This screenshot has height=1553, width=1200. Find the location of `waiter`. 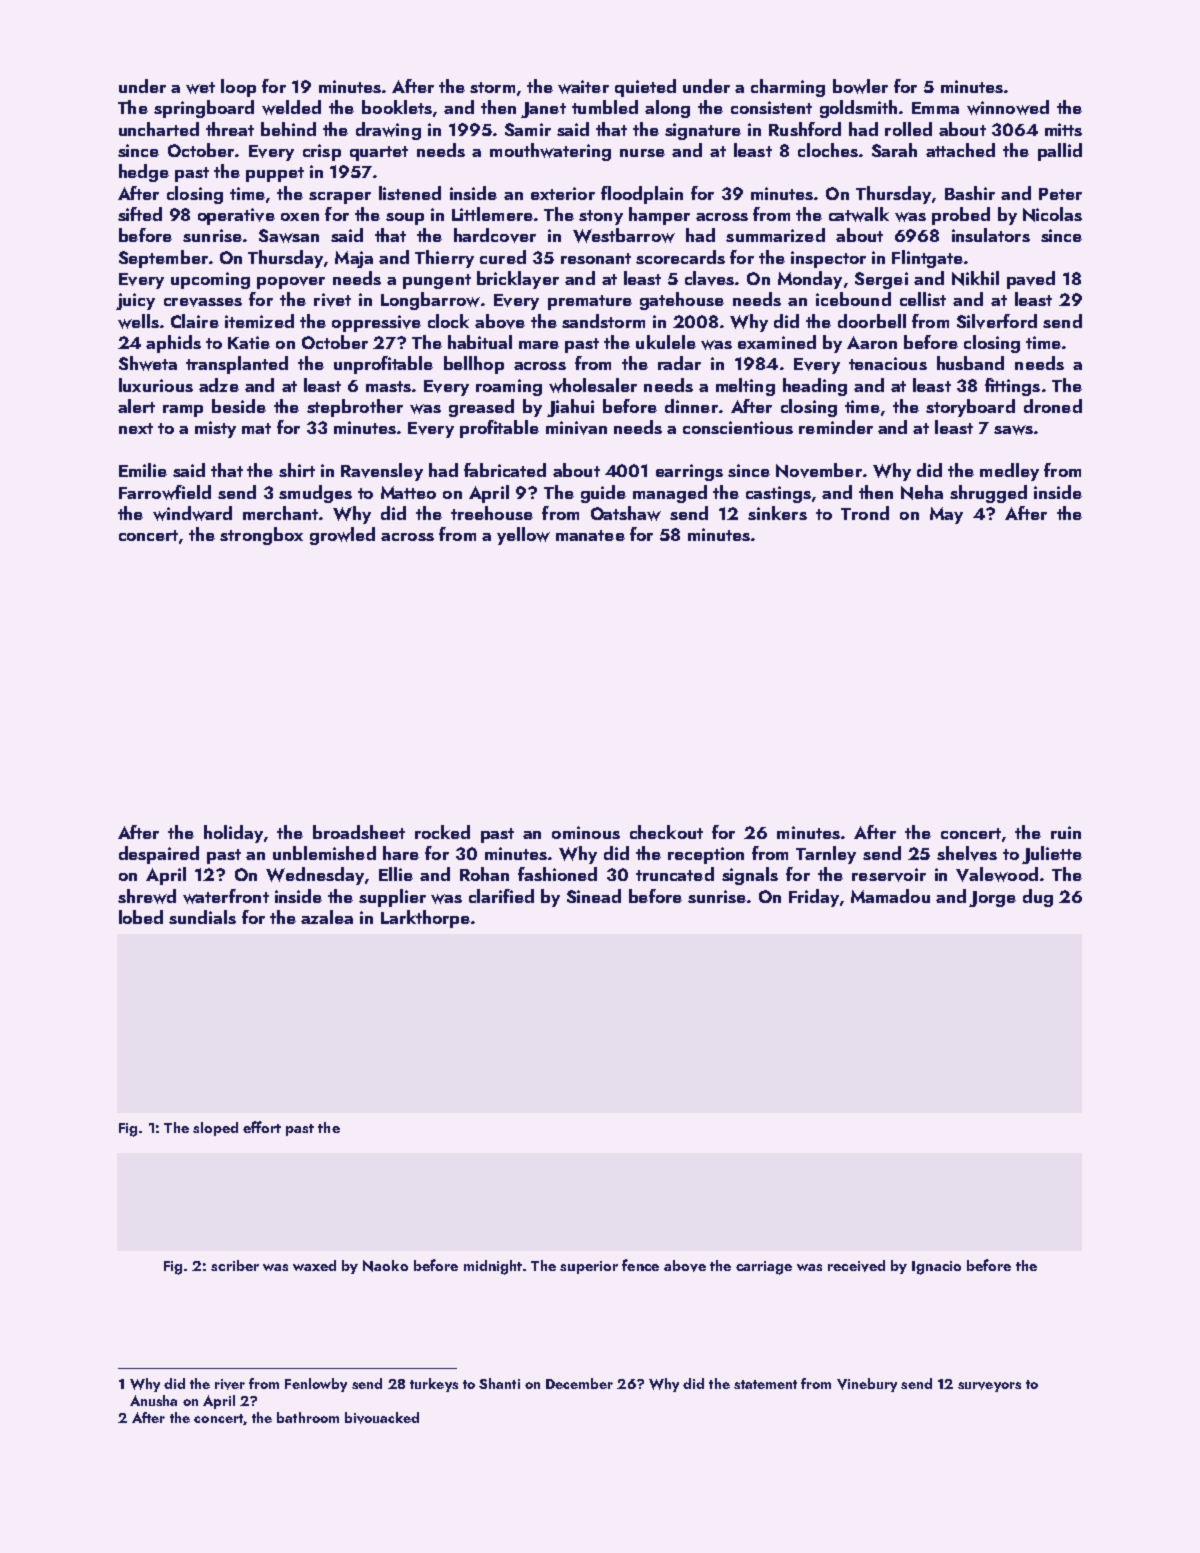

waiter is located at coordinates (583, 87).
